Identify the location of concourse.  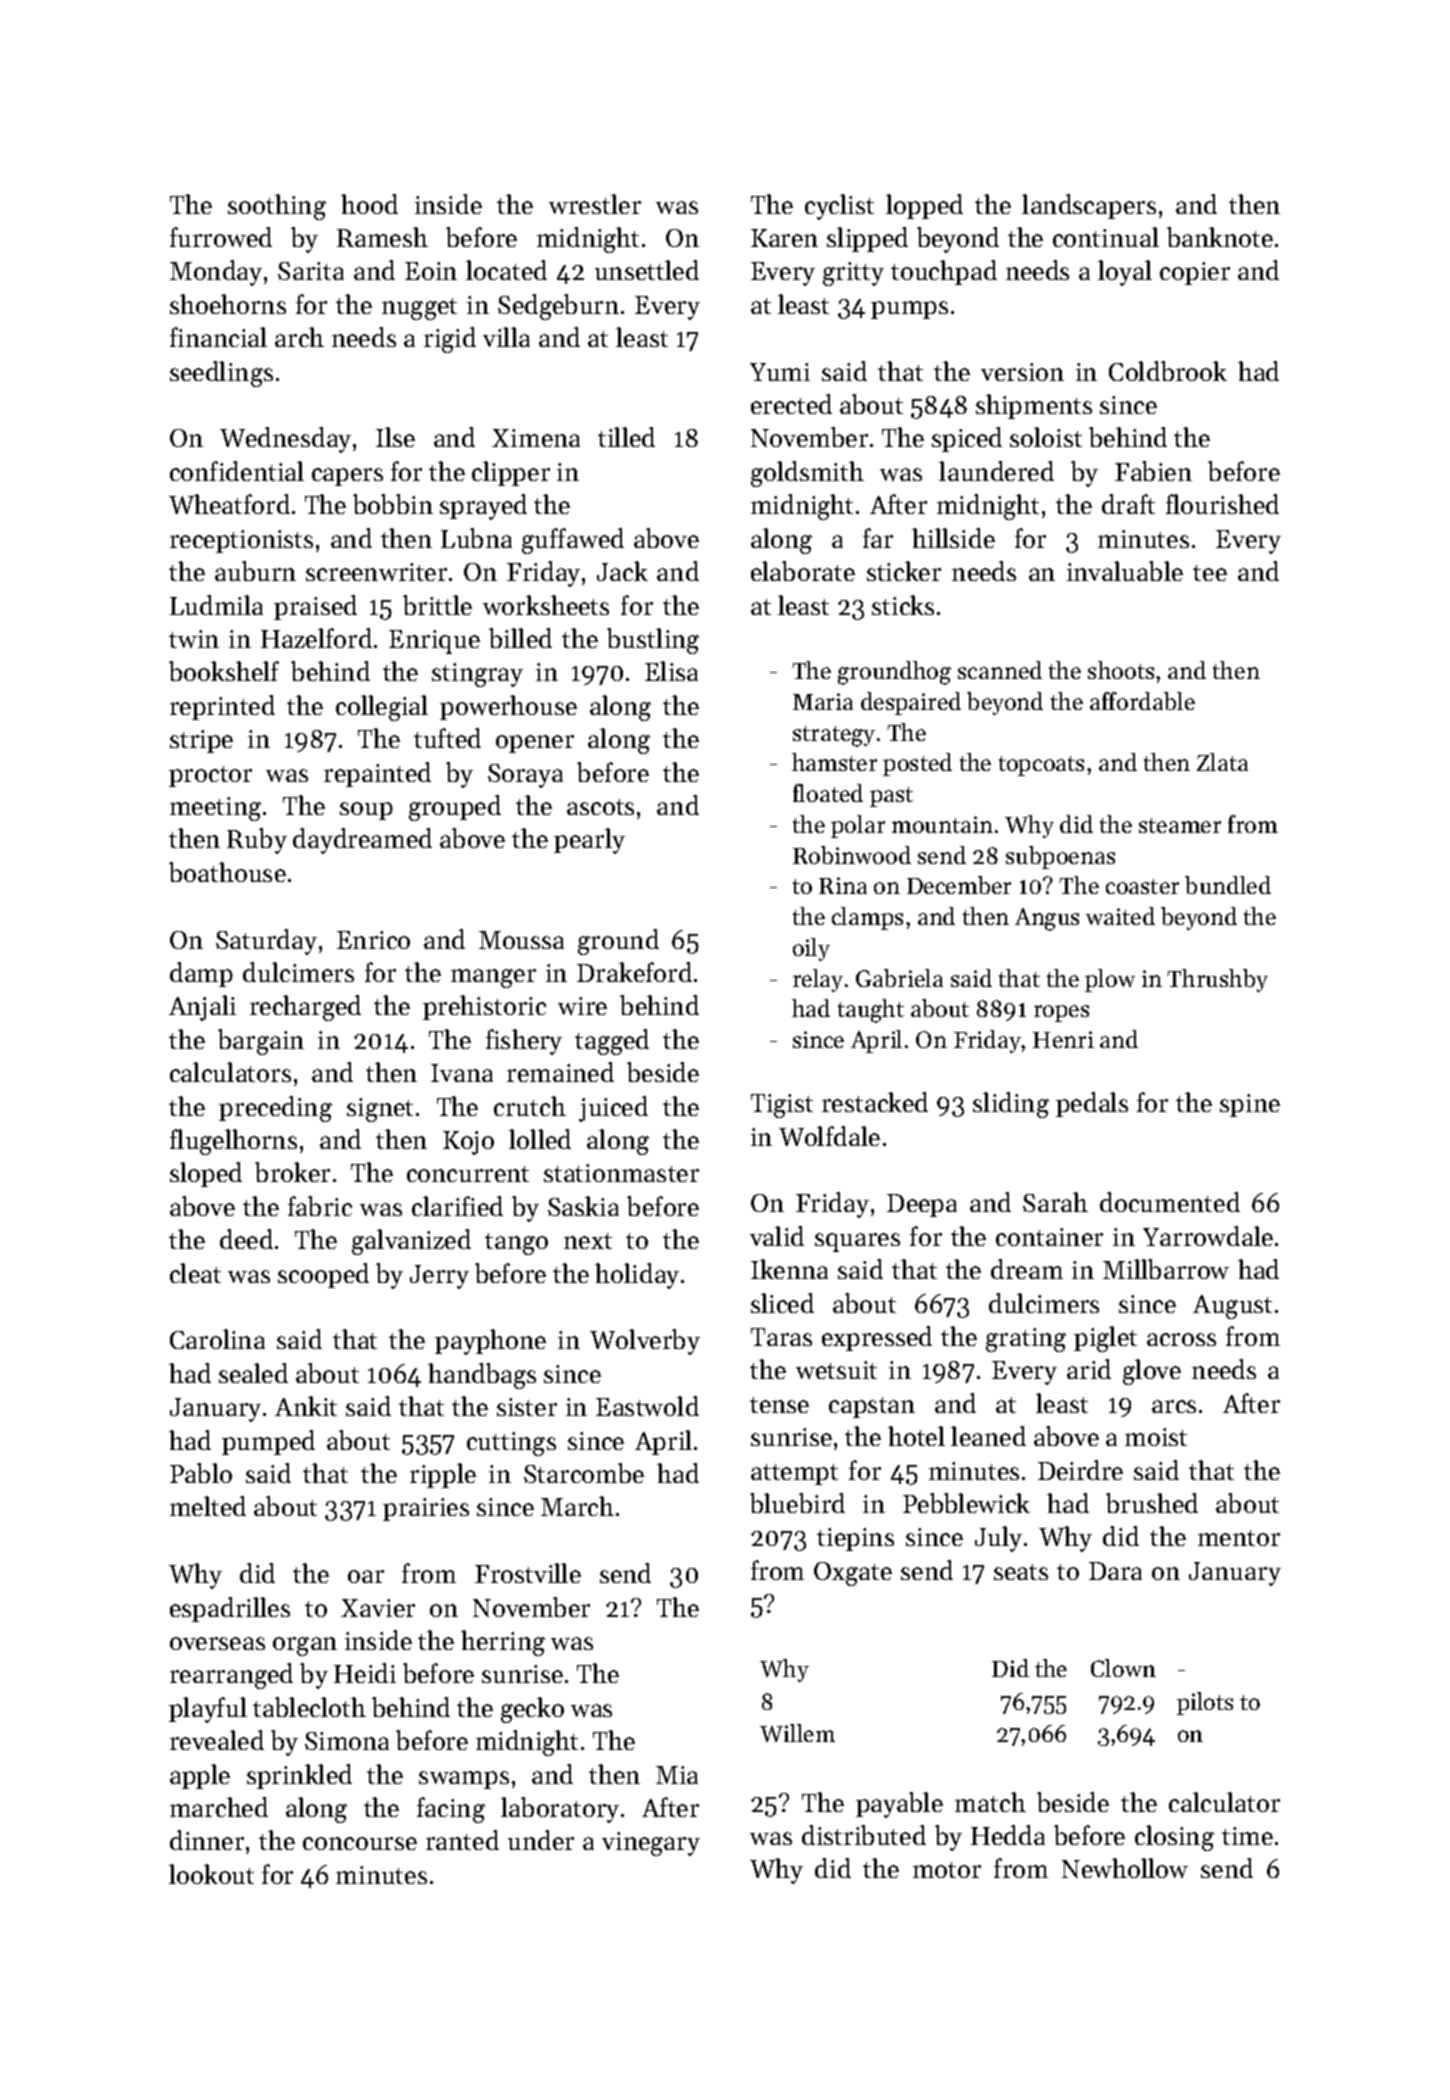
(360, 1843).
